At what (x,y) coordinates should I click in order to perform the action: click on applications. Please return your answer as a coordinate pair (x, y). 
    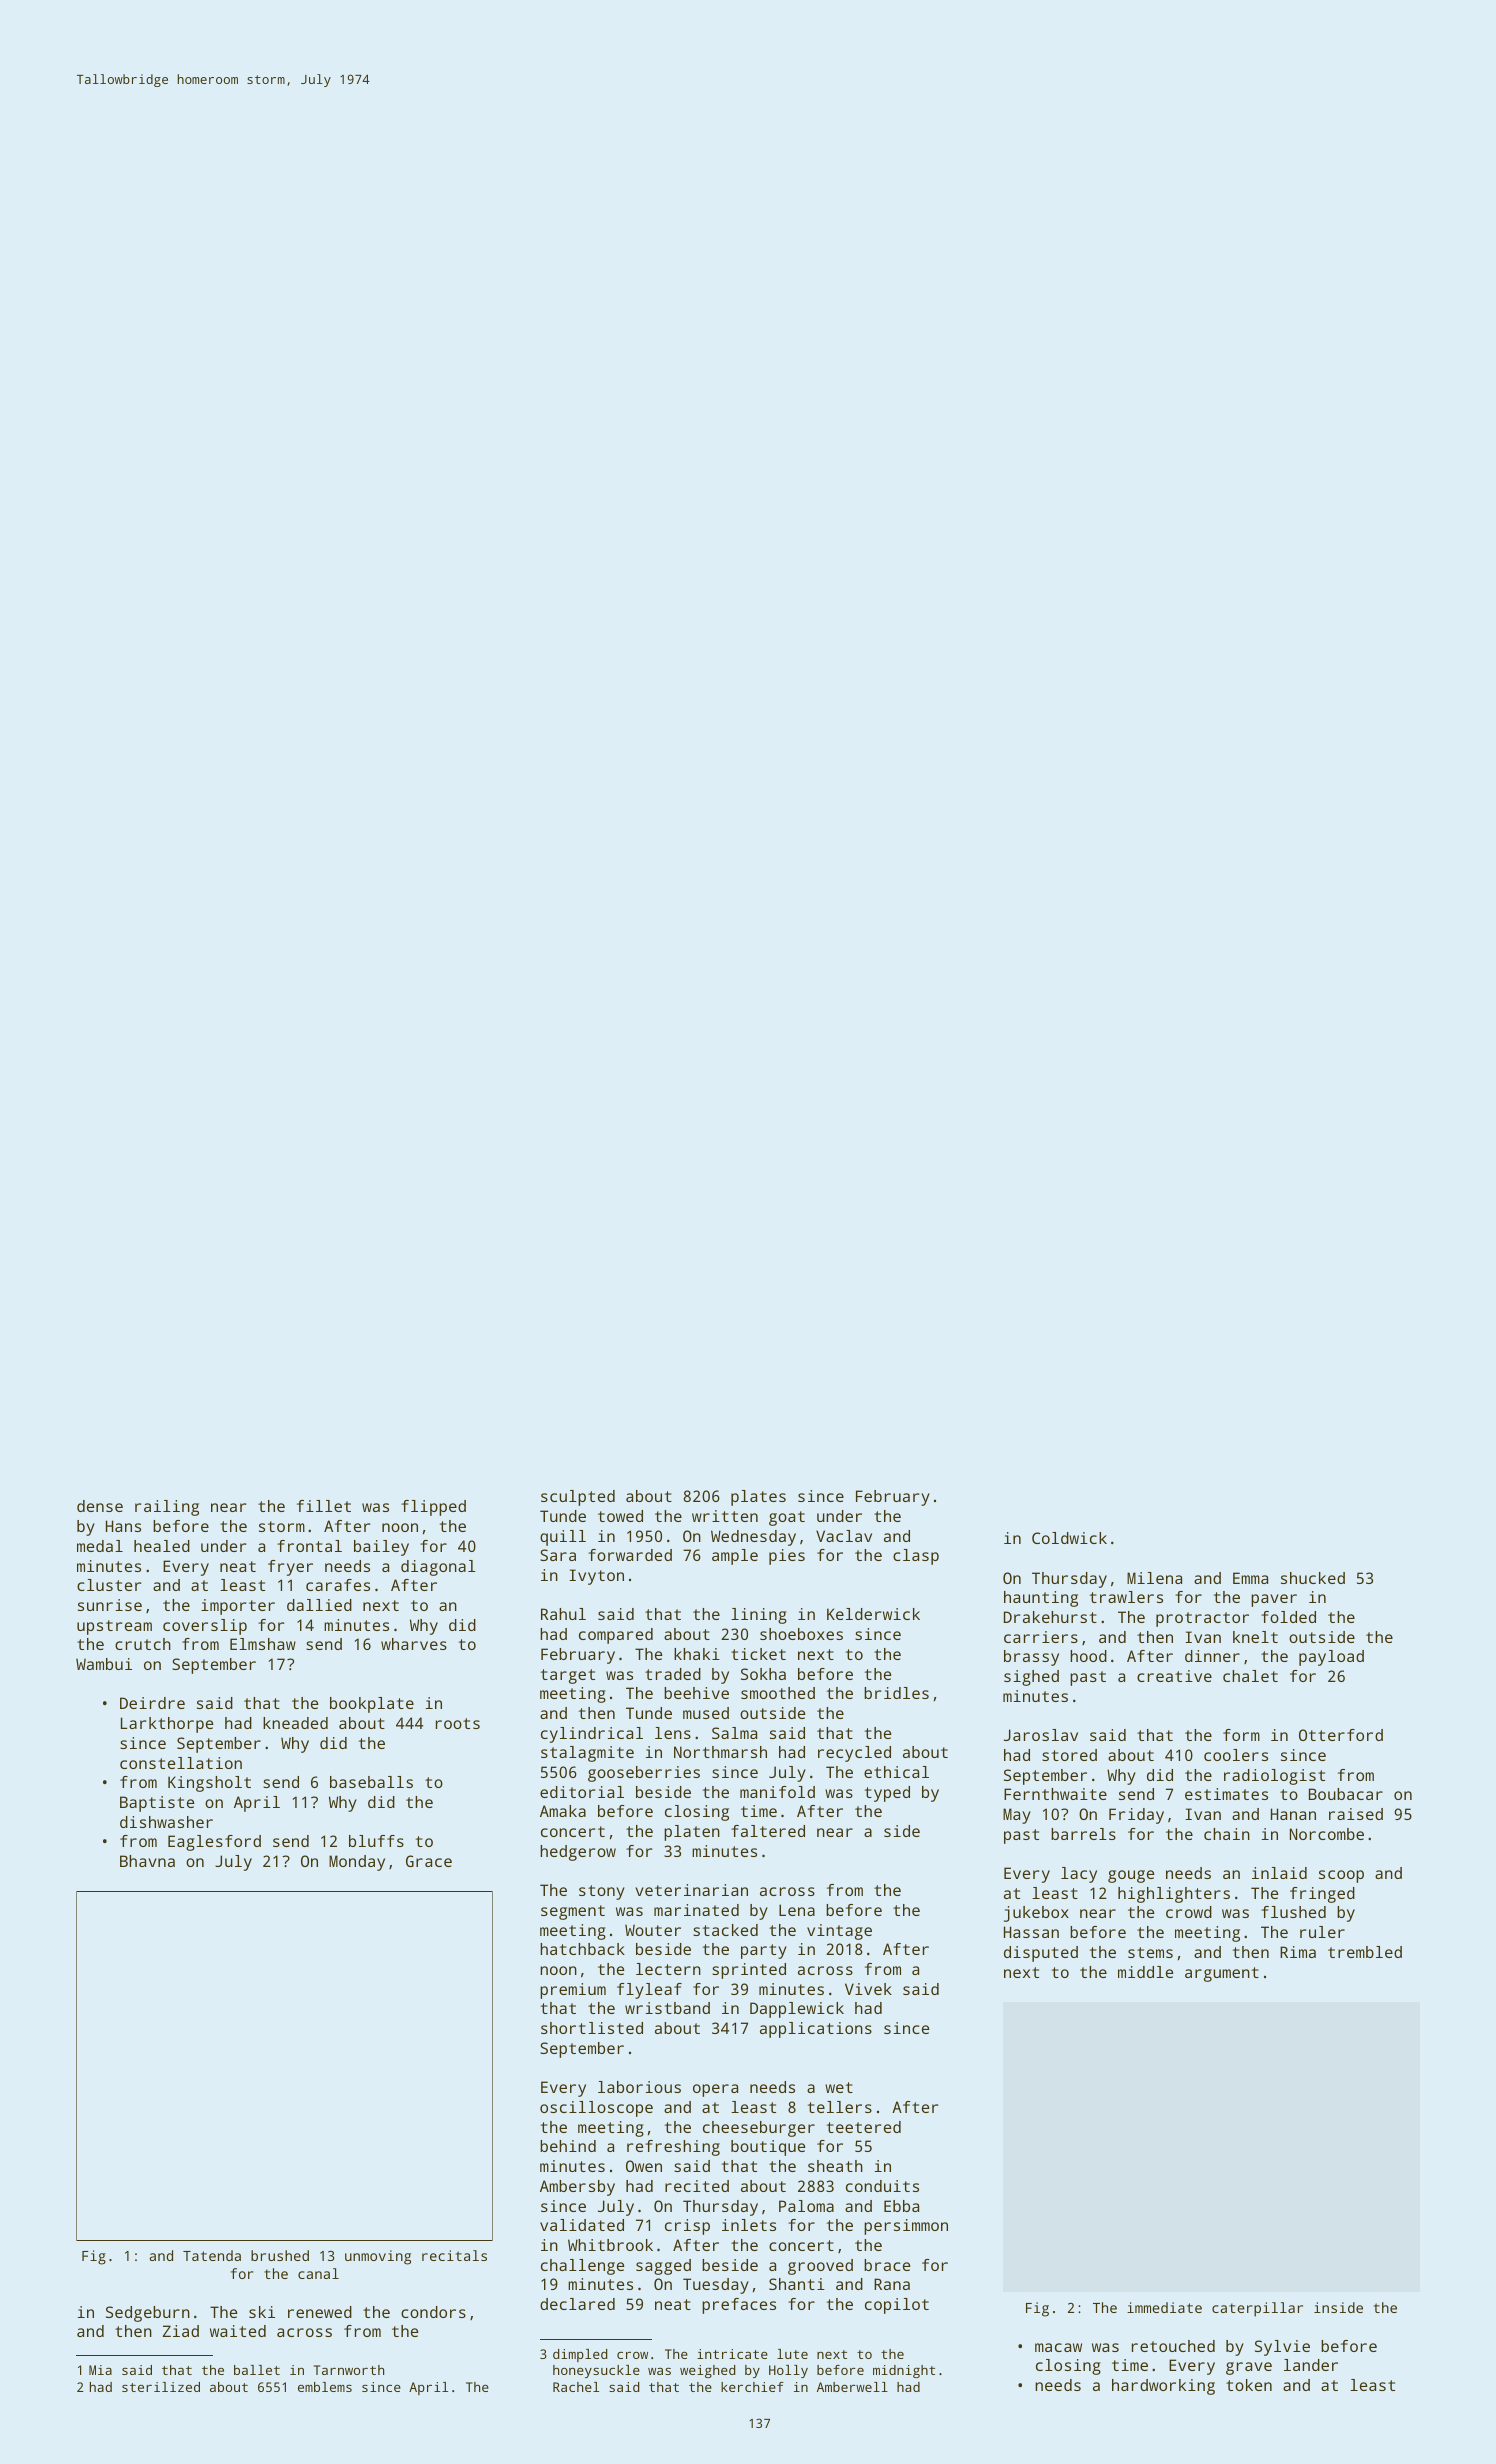
    Looking at the image, I should click on (816, 2030).
